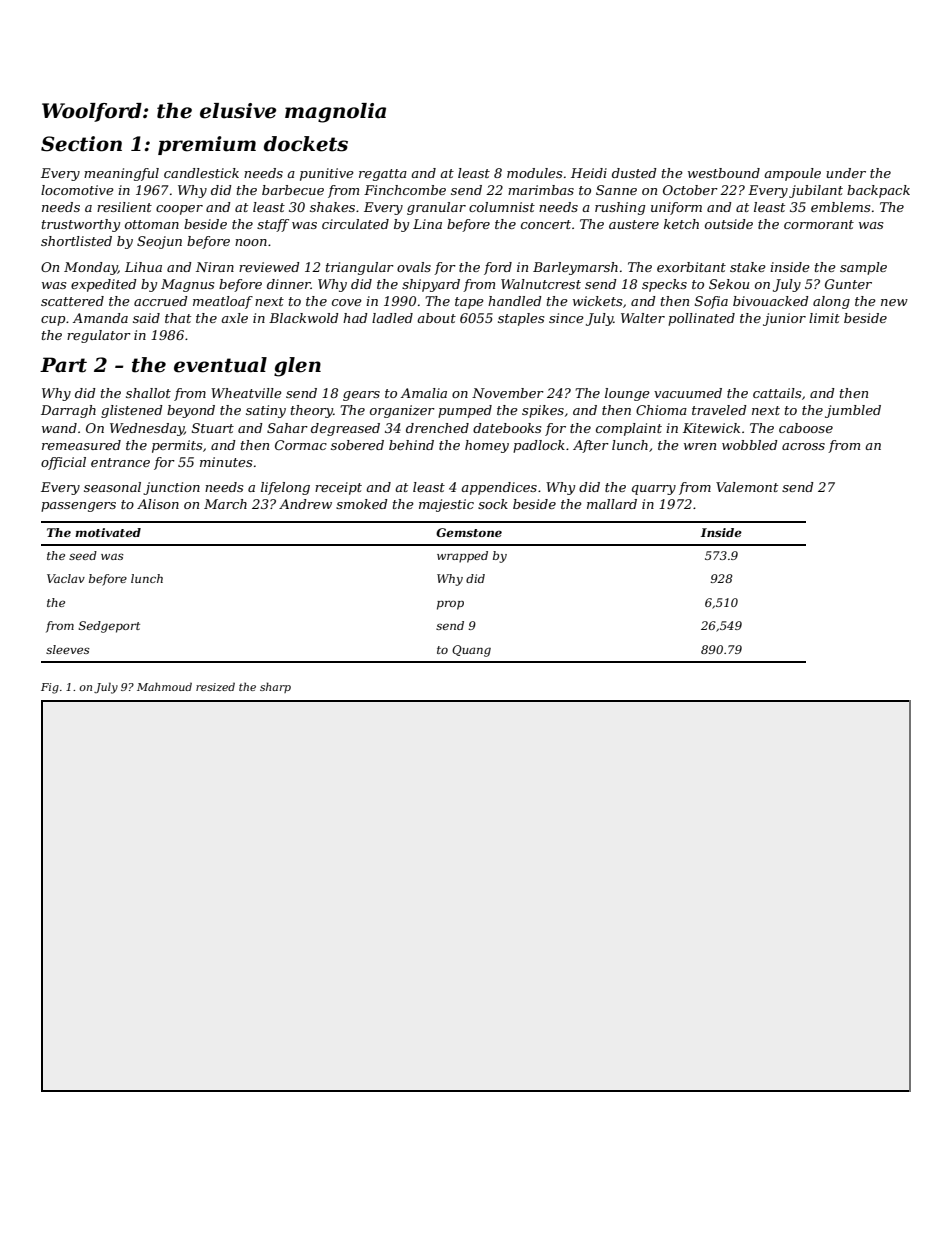  What do you see at coordinates (792, 174) in the screenshot?
I see `ampoule` at bounding box center [792, 174].
